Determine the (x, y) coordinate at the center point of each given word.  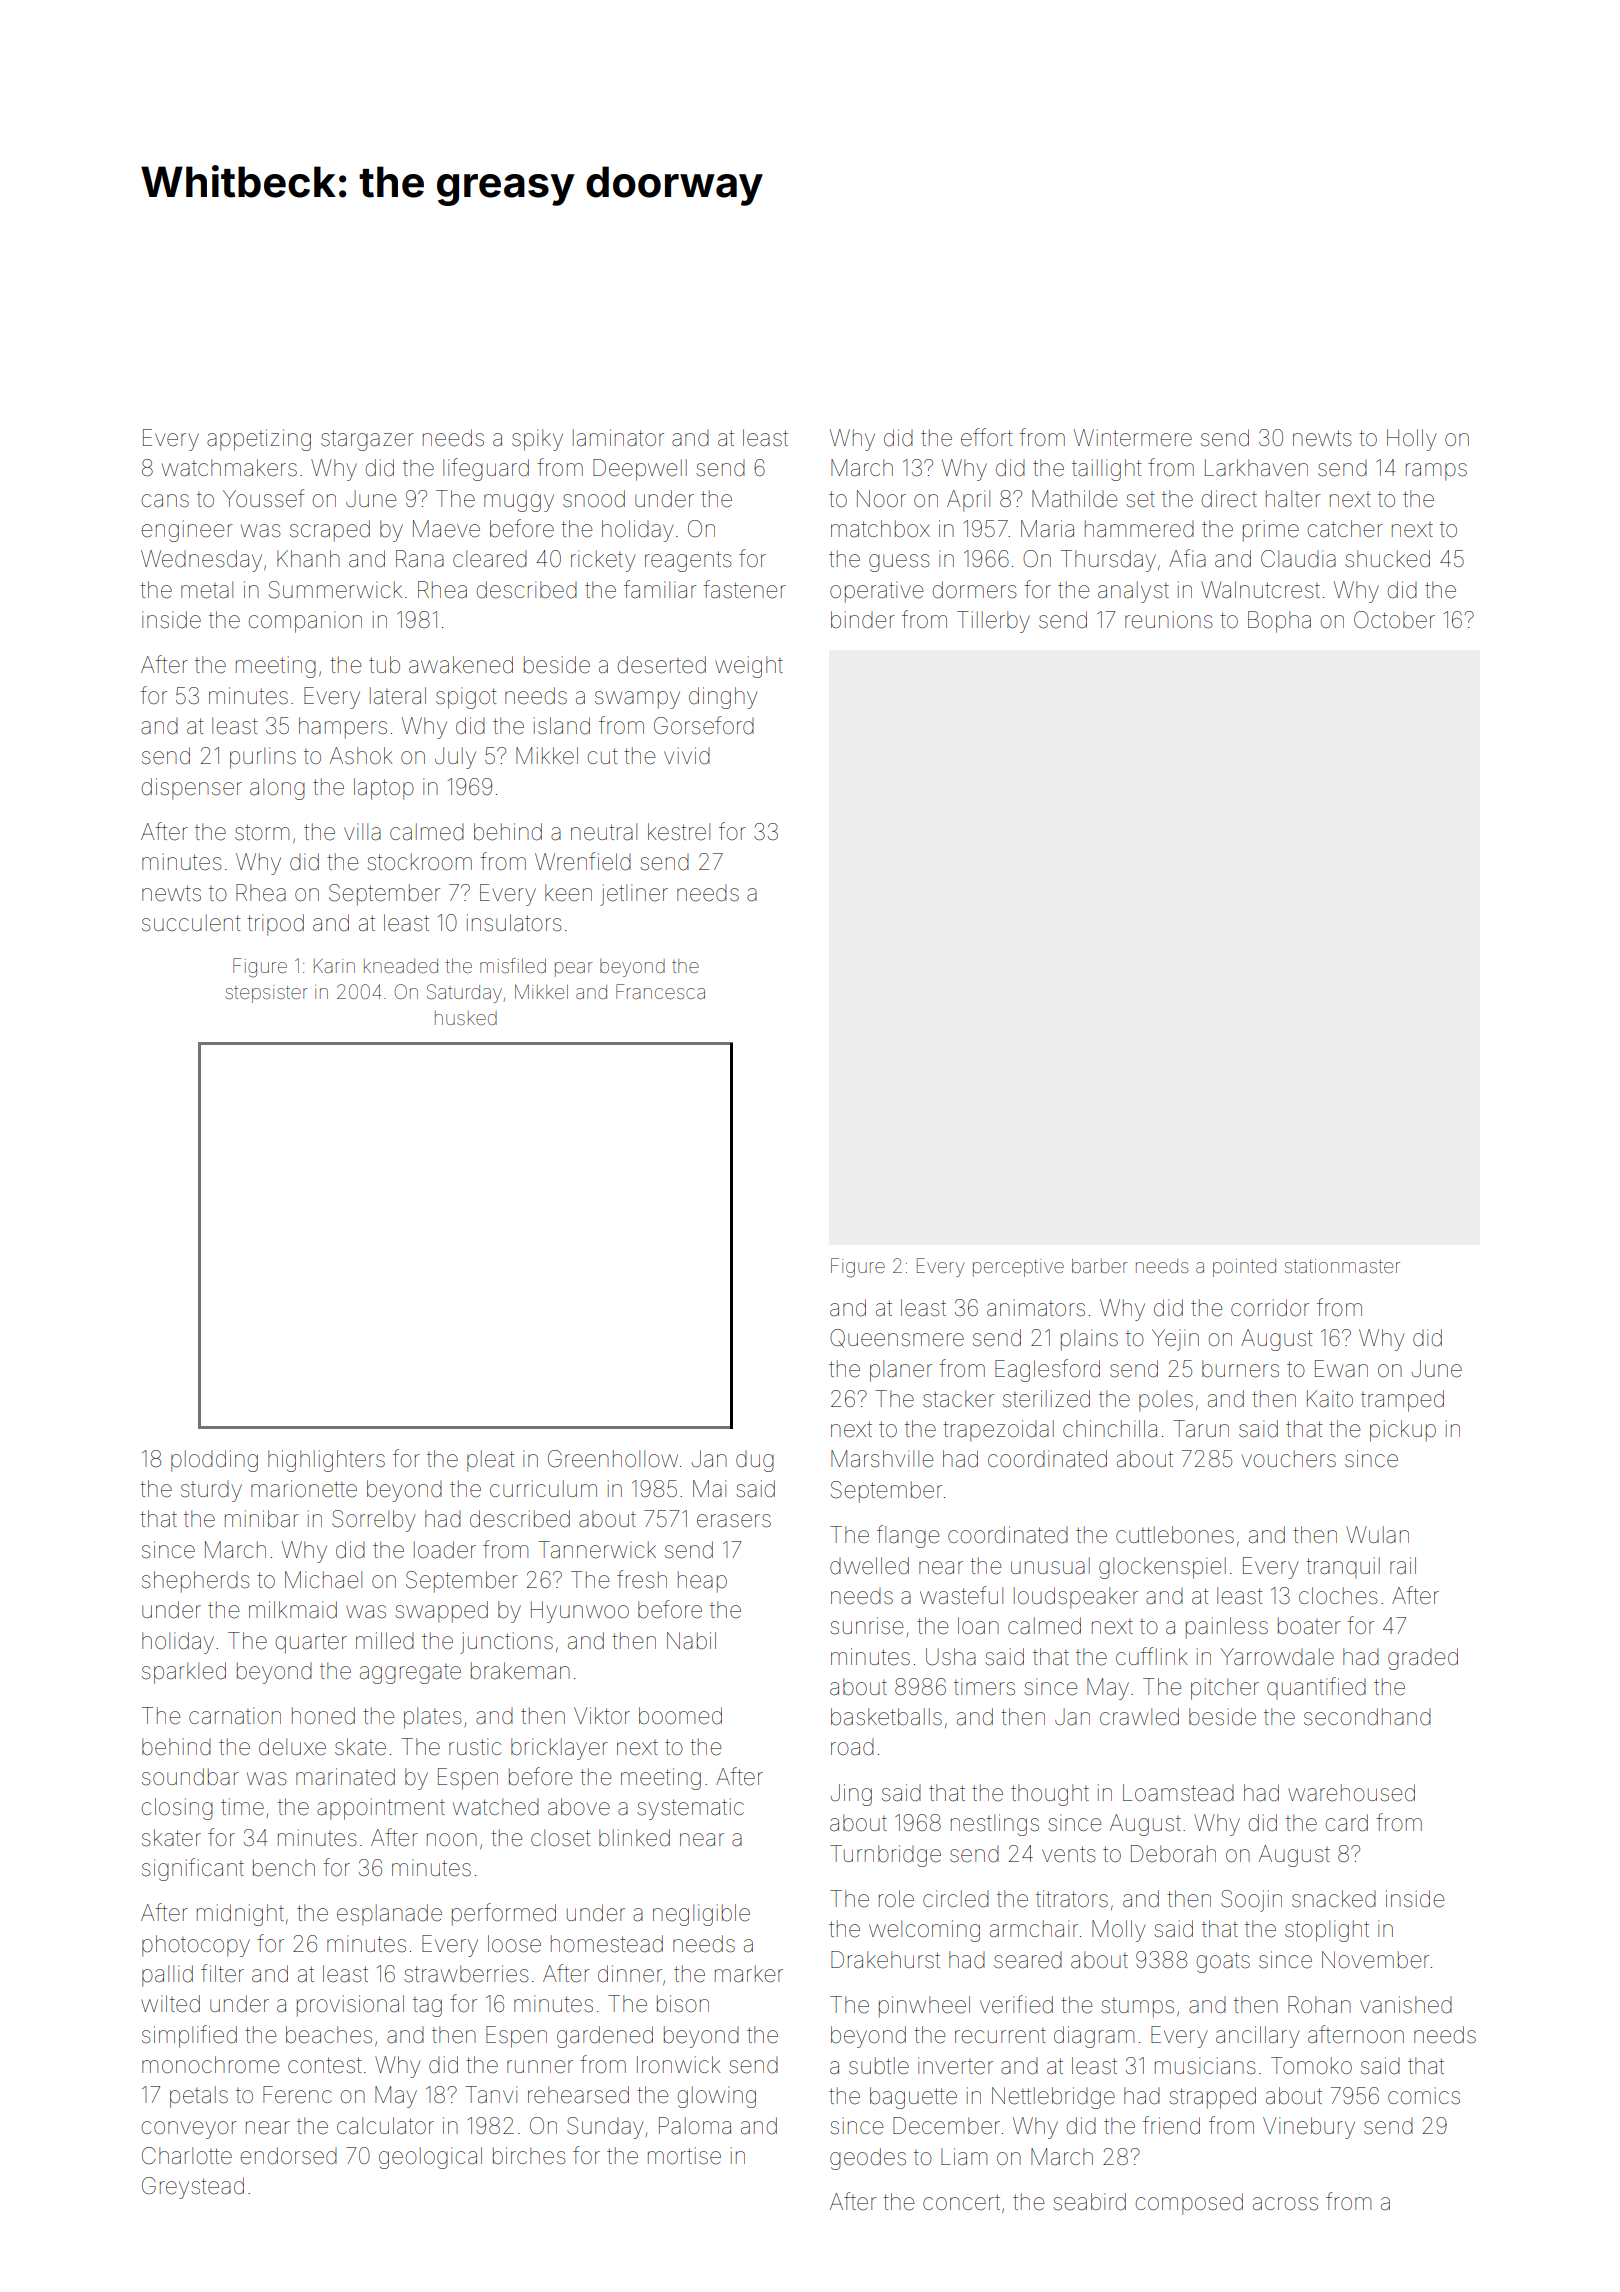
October (1394, 620)
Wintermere (1133, 438)
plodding (214, 1461)
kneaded (401, 966)
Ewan (1341, 1369)
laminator (618, 438)
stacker (958, 1399)
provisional (350, 2006)
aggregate (410, 1674)
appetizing (259, 440)
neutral (604, 832)
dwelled (869, 1566)
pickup (1403, 1431)
